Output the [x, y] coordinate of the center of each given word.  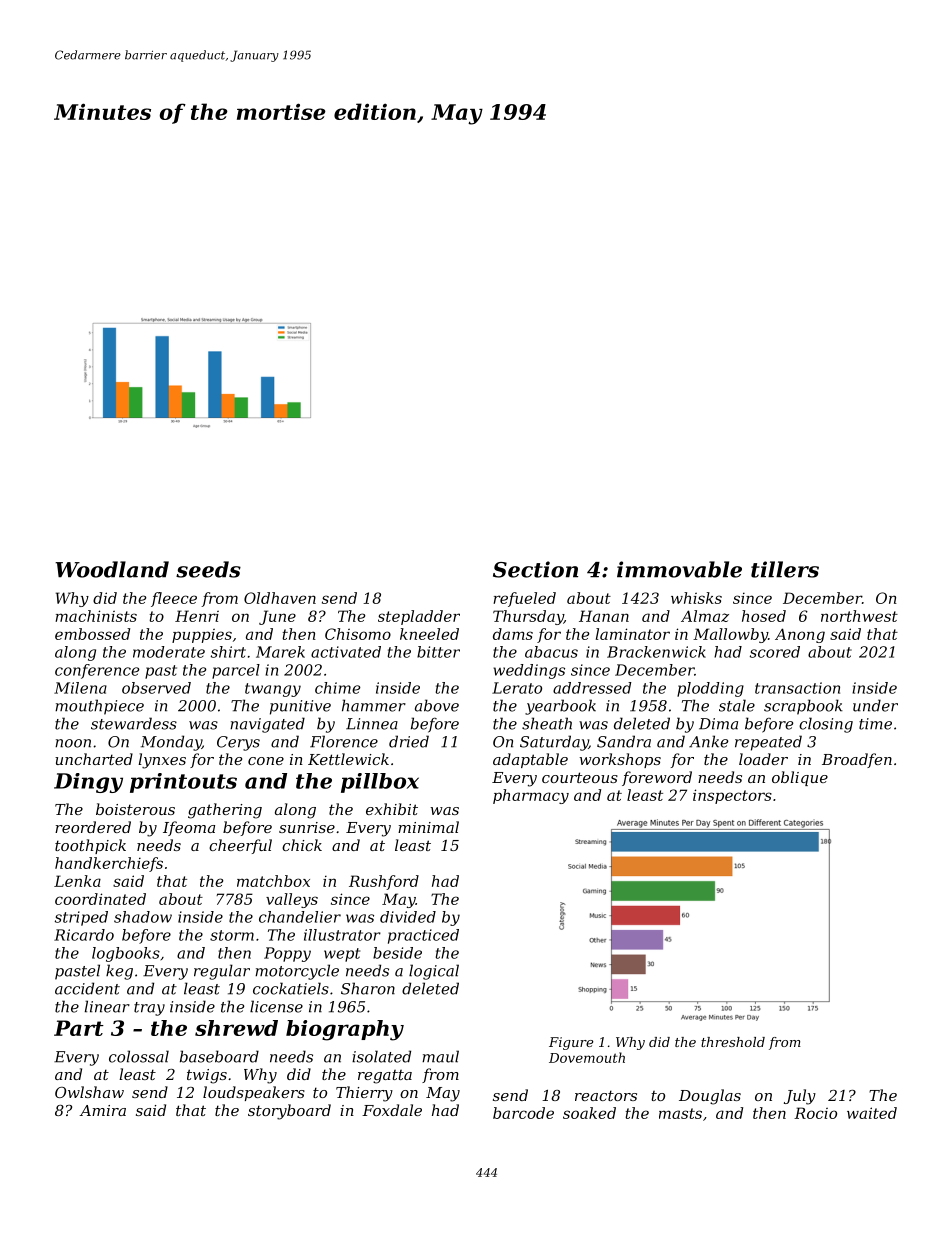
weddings [529, 671]
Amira [102, 1110]
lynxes [162, 761]
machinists [96, 616]
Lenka [77, 881]
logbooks [126, 954]
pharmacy [531, 796]
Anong [800, 635]
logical [434, 972]
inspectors [732, 796]
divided [408, 917]
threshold [733, 1042]
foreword [657, 778]
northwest [859, 616]
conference [97, 671]
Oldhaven [280, 598]
